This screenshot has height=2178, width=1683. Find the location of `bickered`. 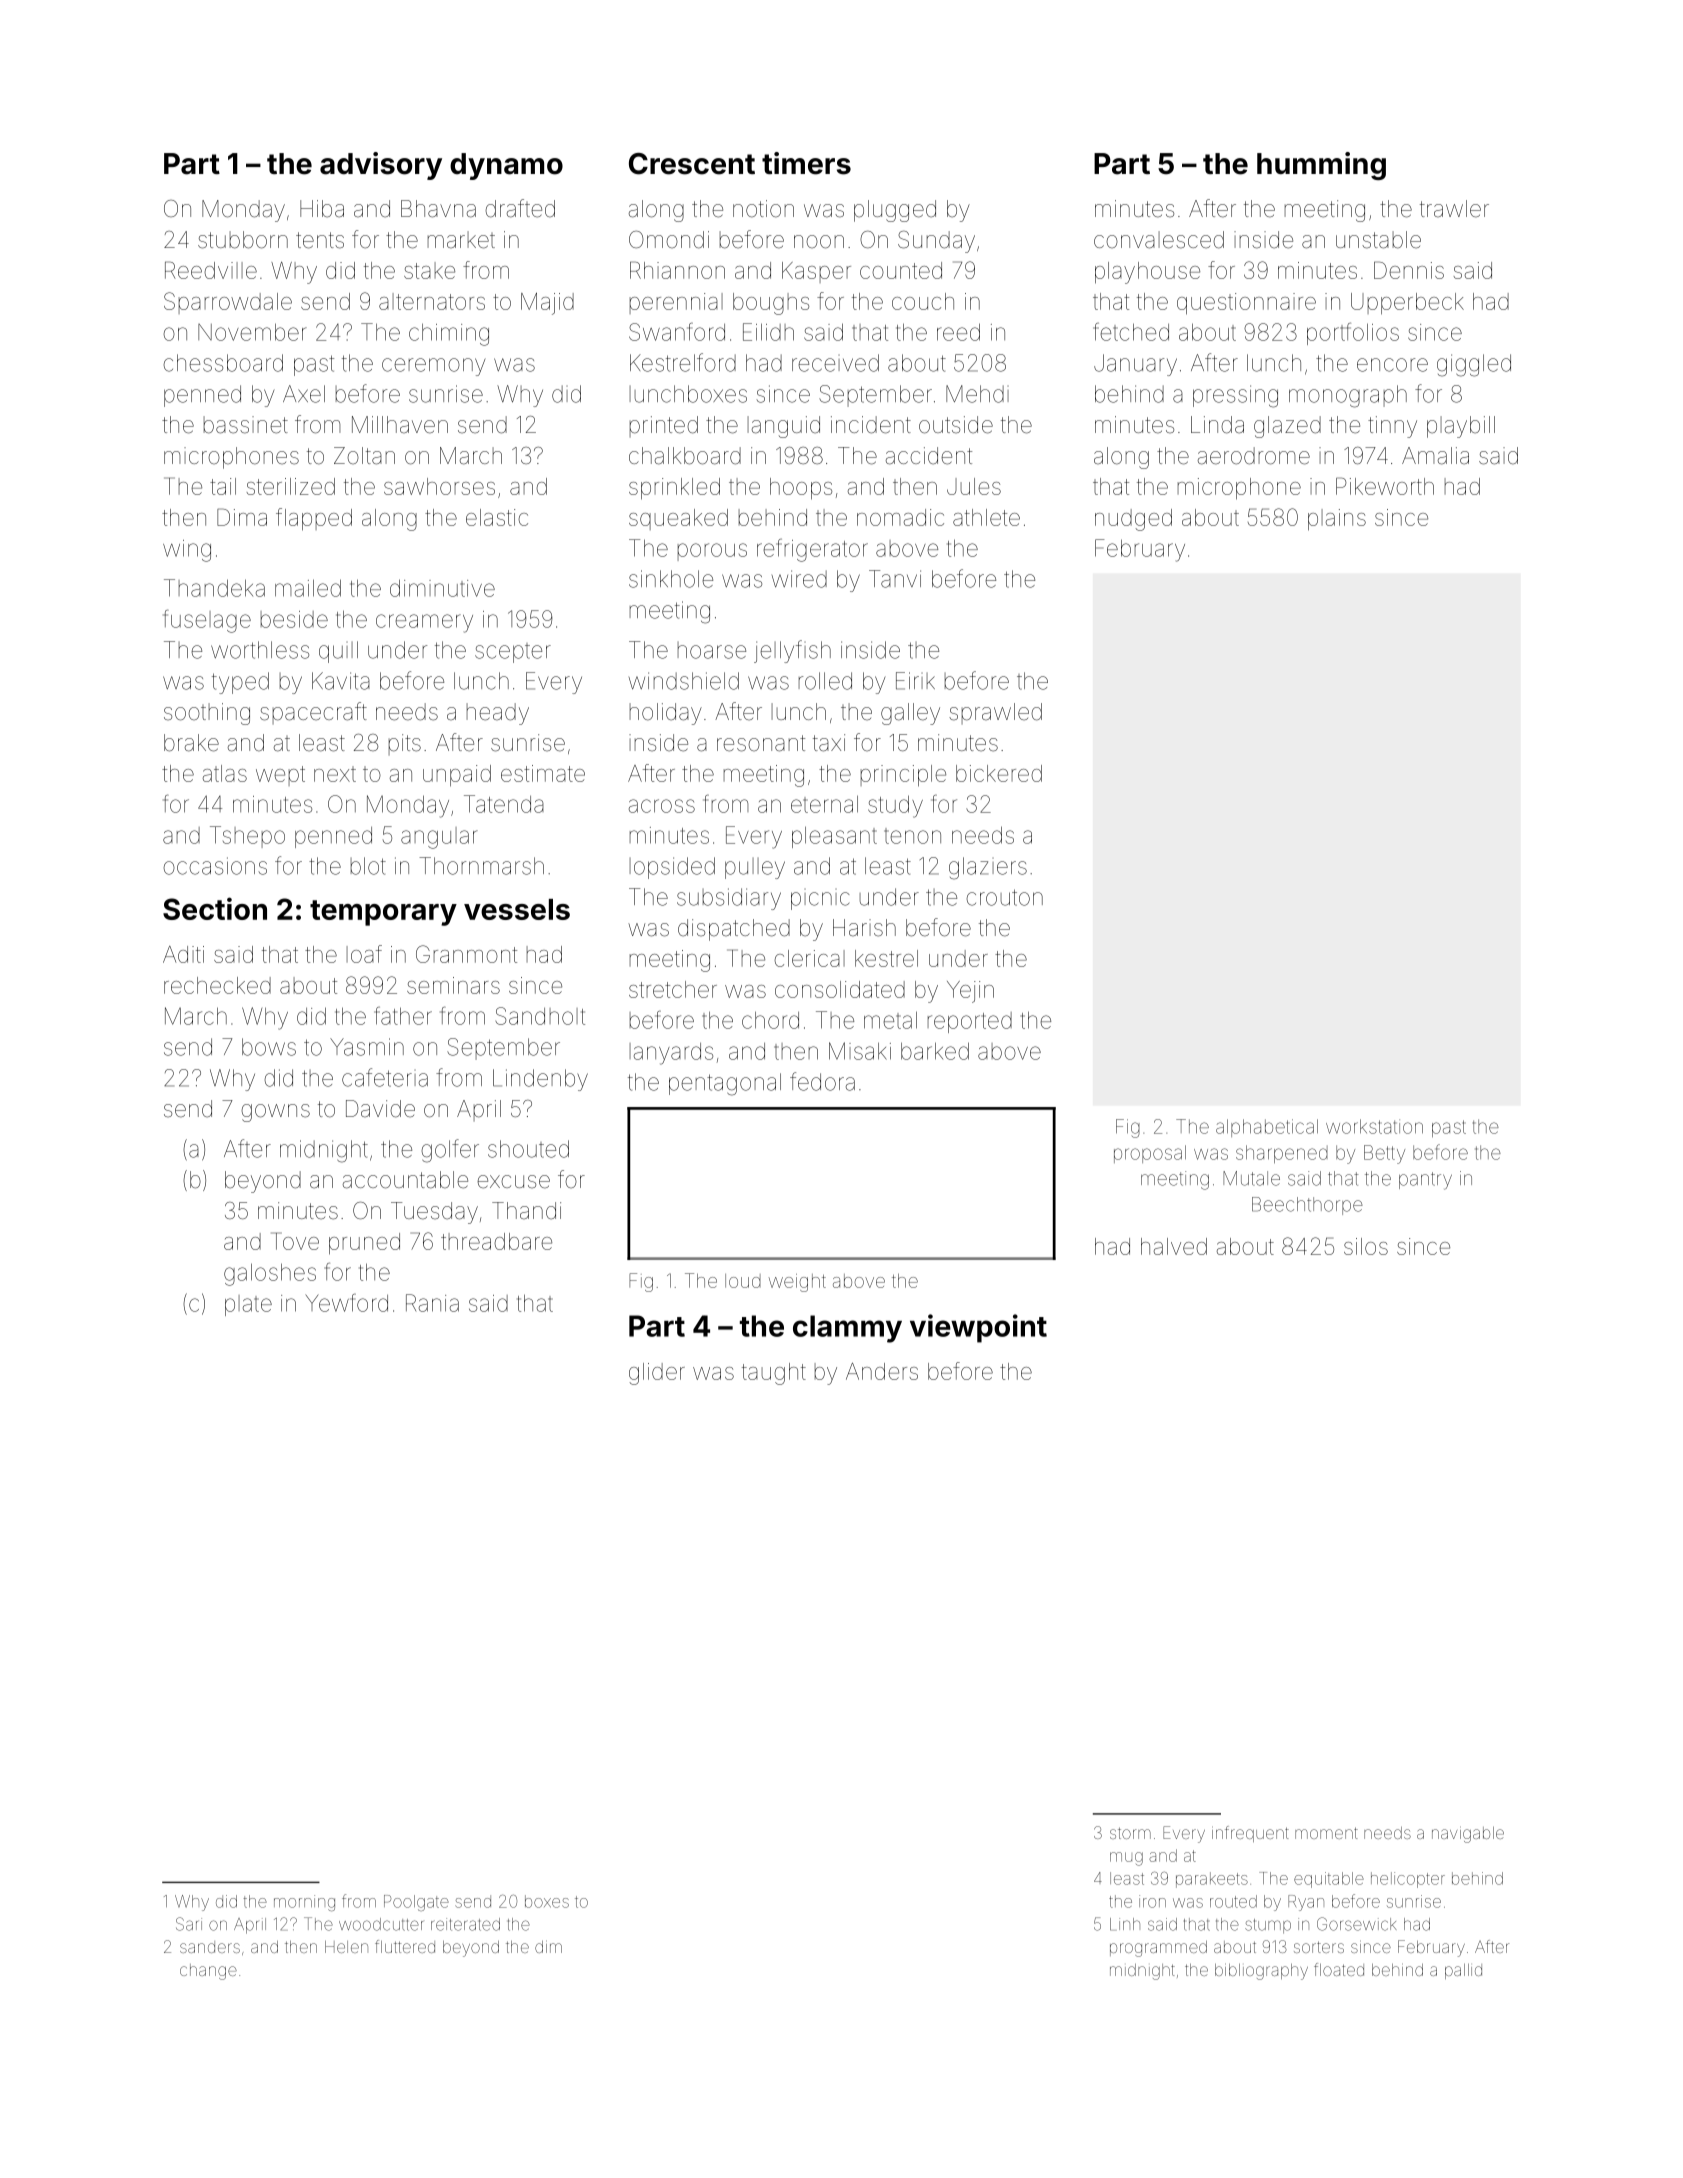

bickered is located at coordinates (999, 773).
